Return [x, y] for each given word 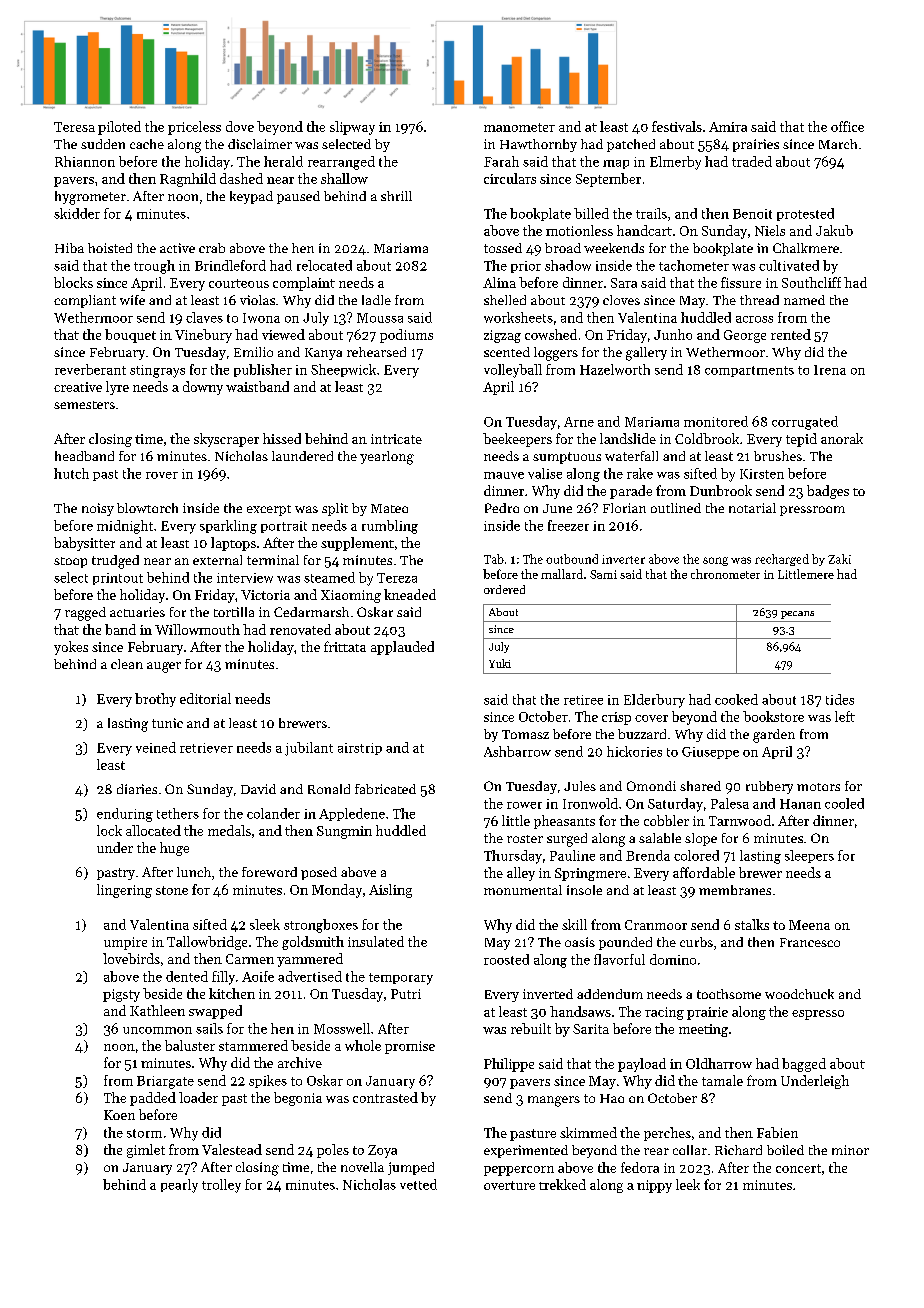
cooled [844, 803]
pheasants [564, 822]
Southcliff [811, 282]
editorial [205, 698]
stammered [253, 1045]
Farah [501, 161]
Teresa [74, 127]
